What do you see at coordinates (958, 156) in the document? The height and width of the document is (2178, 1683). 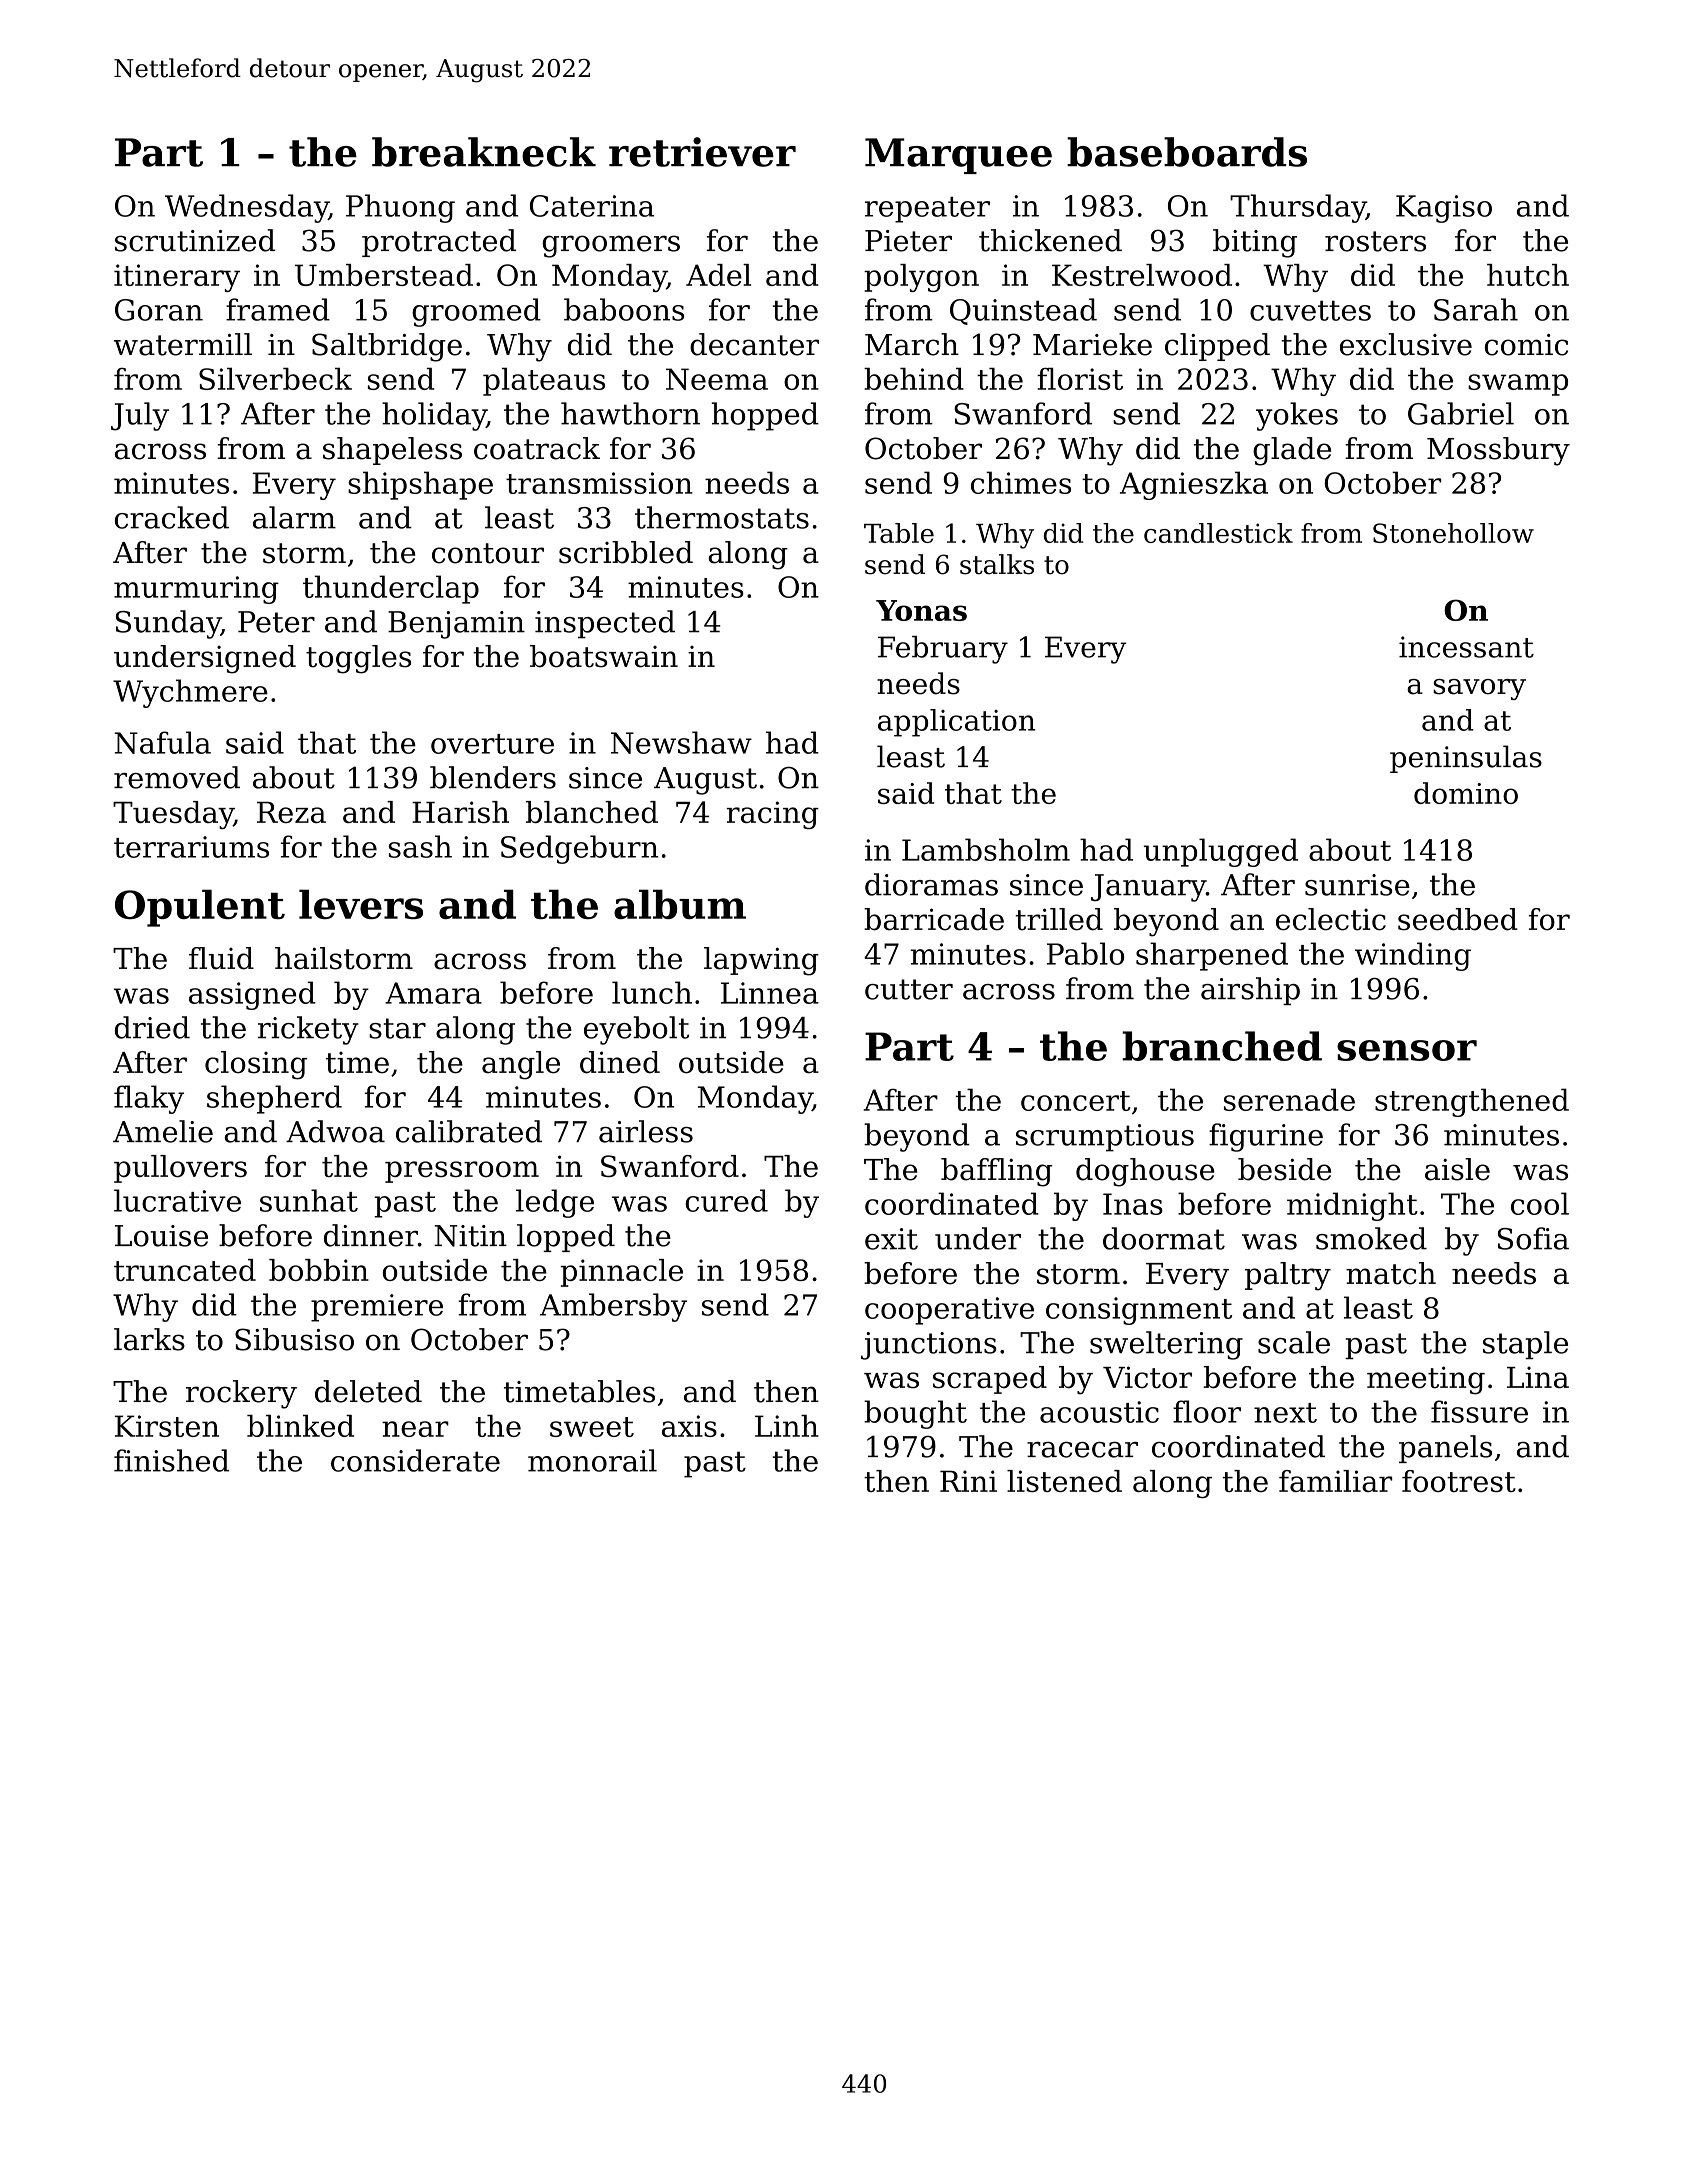 I see `Marquee` at bounding box center [958, 156].
